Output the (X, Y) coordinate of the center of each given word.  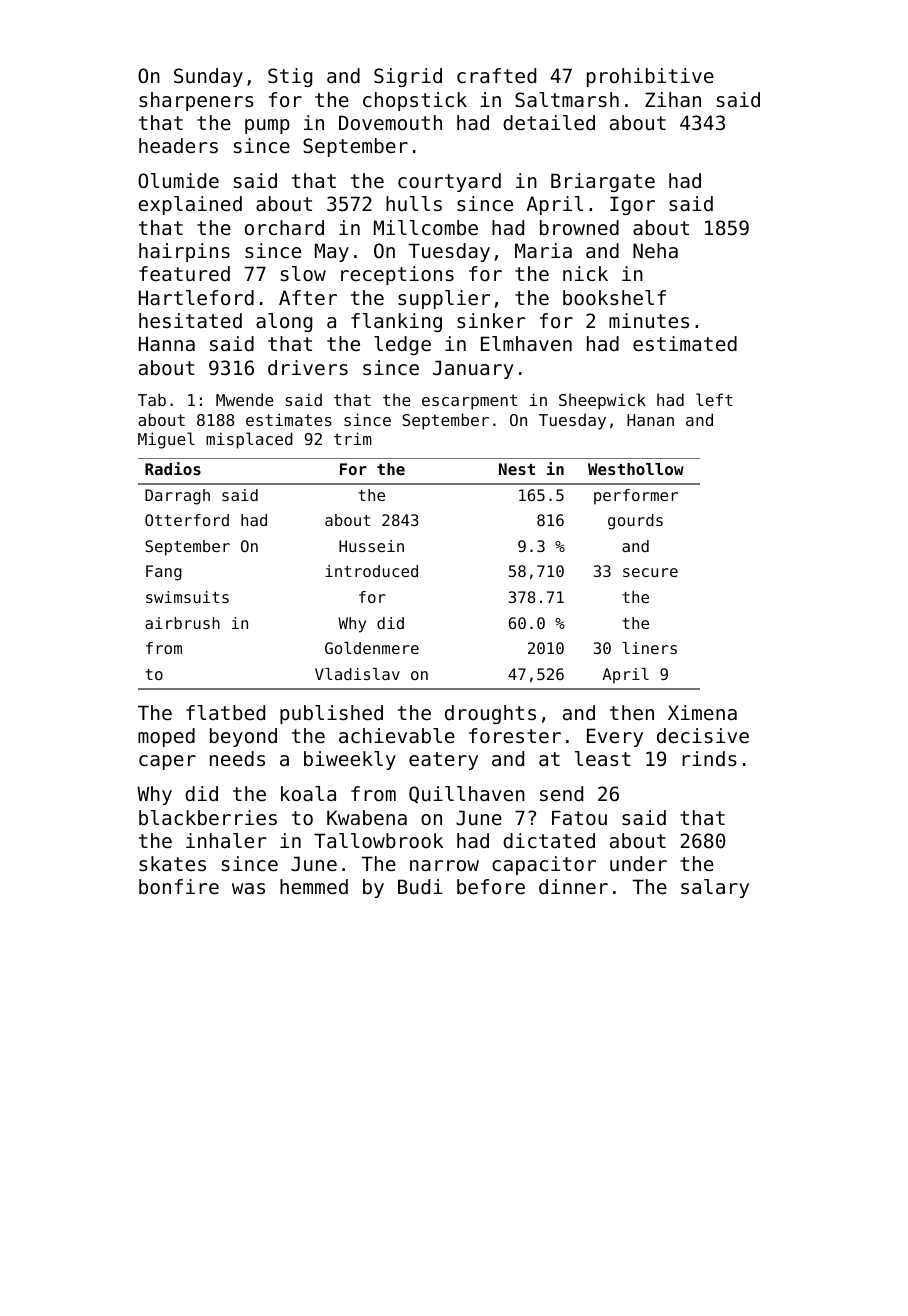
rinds (709, 758)
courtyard (449, 182)
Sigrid (408, 77)
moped (166, 737)
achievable (397, 736)
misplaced (249, 440)
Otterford (187, 520)
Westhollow (636, 469)
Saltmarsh (567, 99)
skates (172, 863)
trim (353, 438)
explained (190, 205)
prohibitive (650, 77)
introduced (371, 571)
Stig (290, 77)
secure (650, 572)
